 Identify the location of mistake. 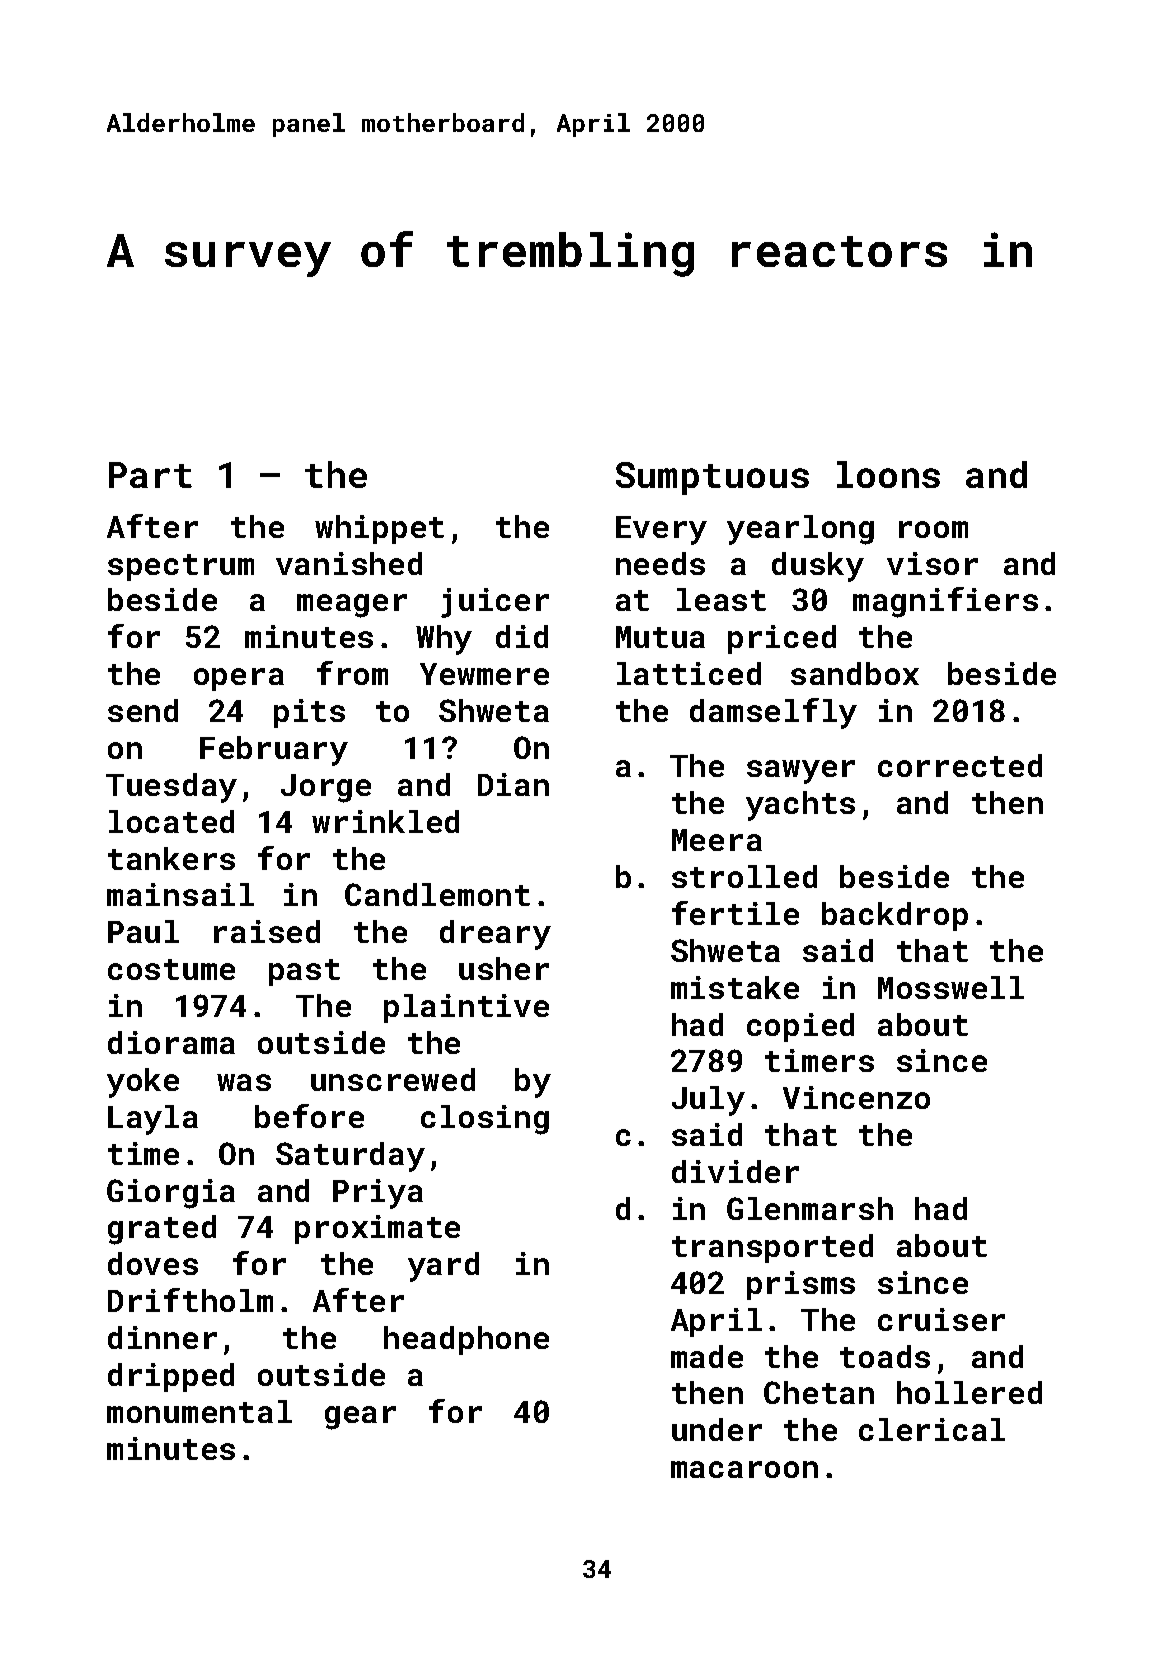
(735, 987).
